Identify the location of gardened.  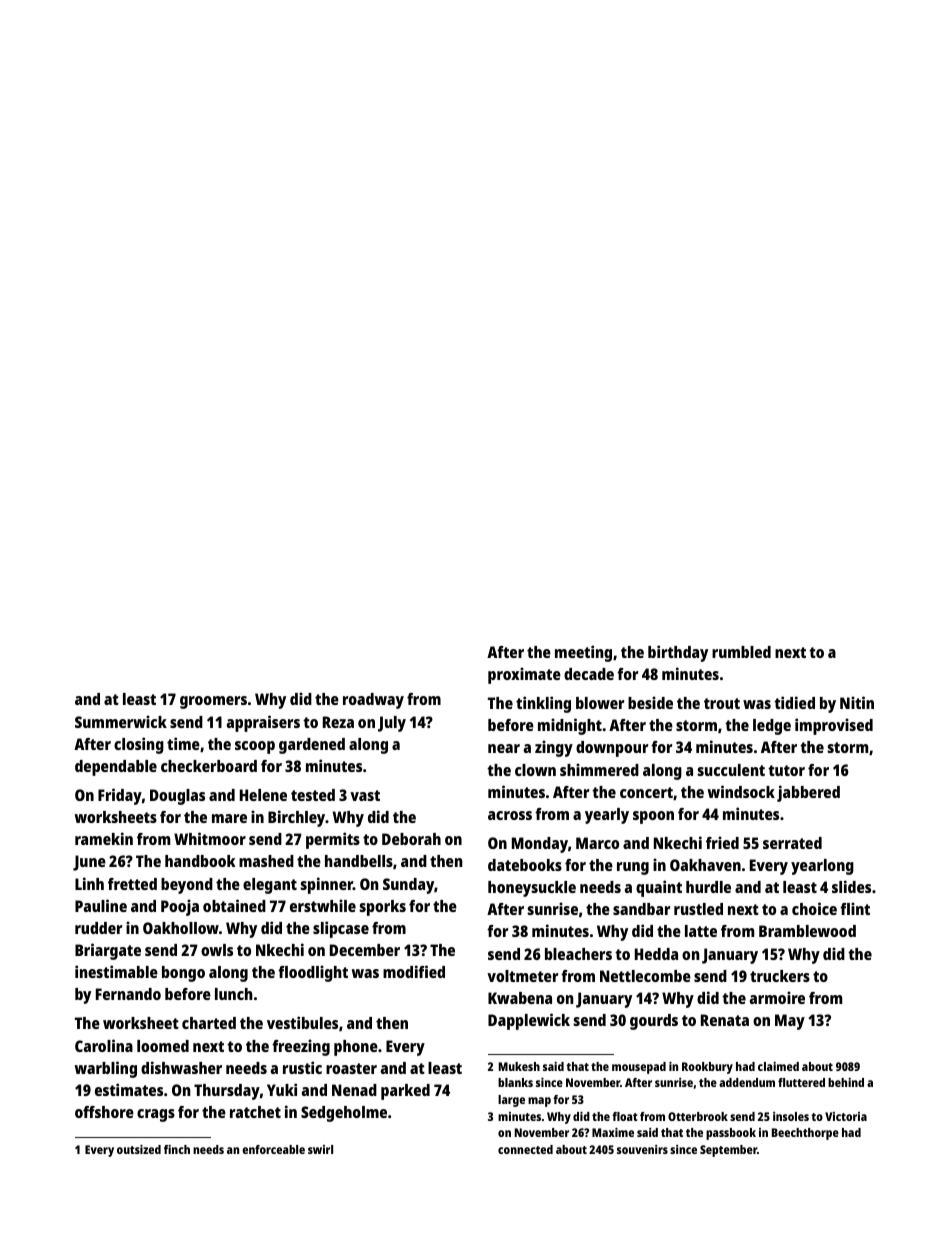
(312, 746).
